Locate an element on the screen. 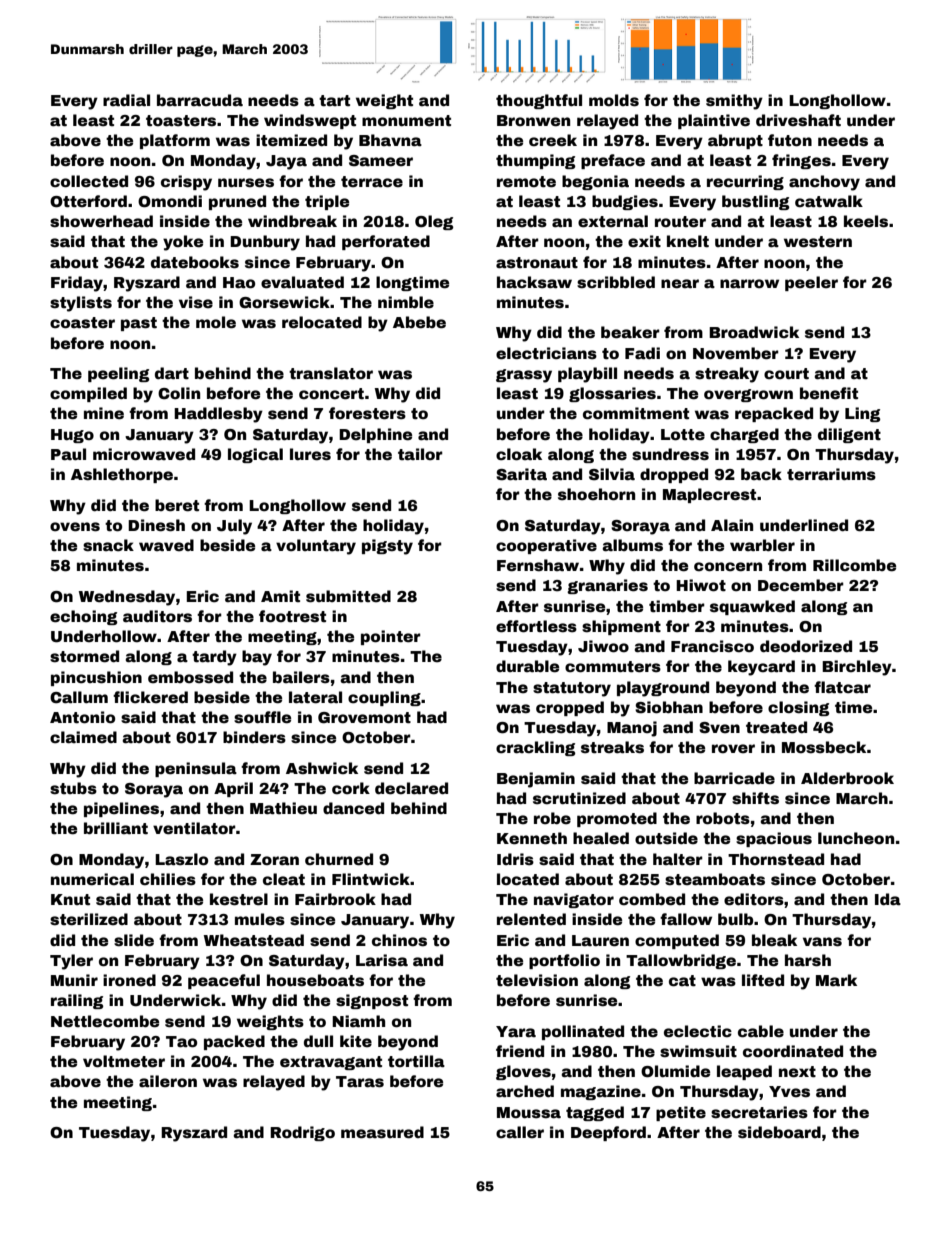  monument is located at coordinates (406, 121).
